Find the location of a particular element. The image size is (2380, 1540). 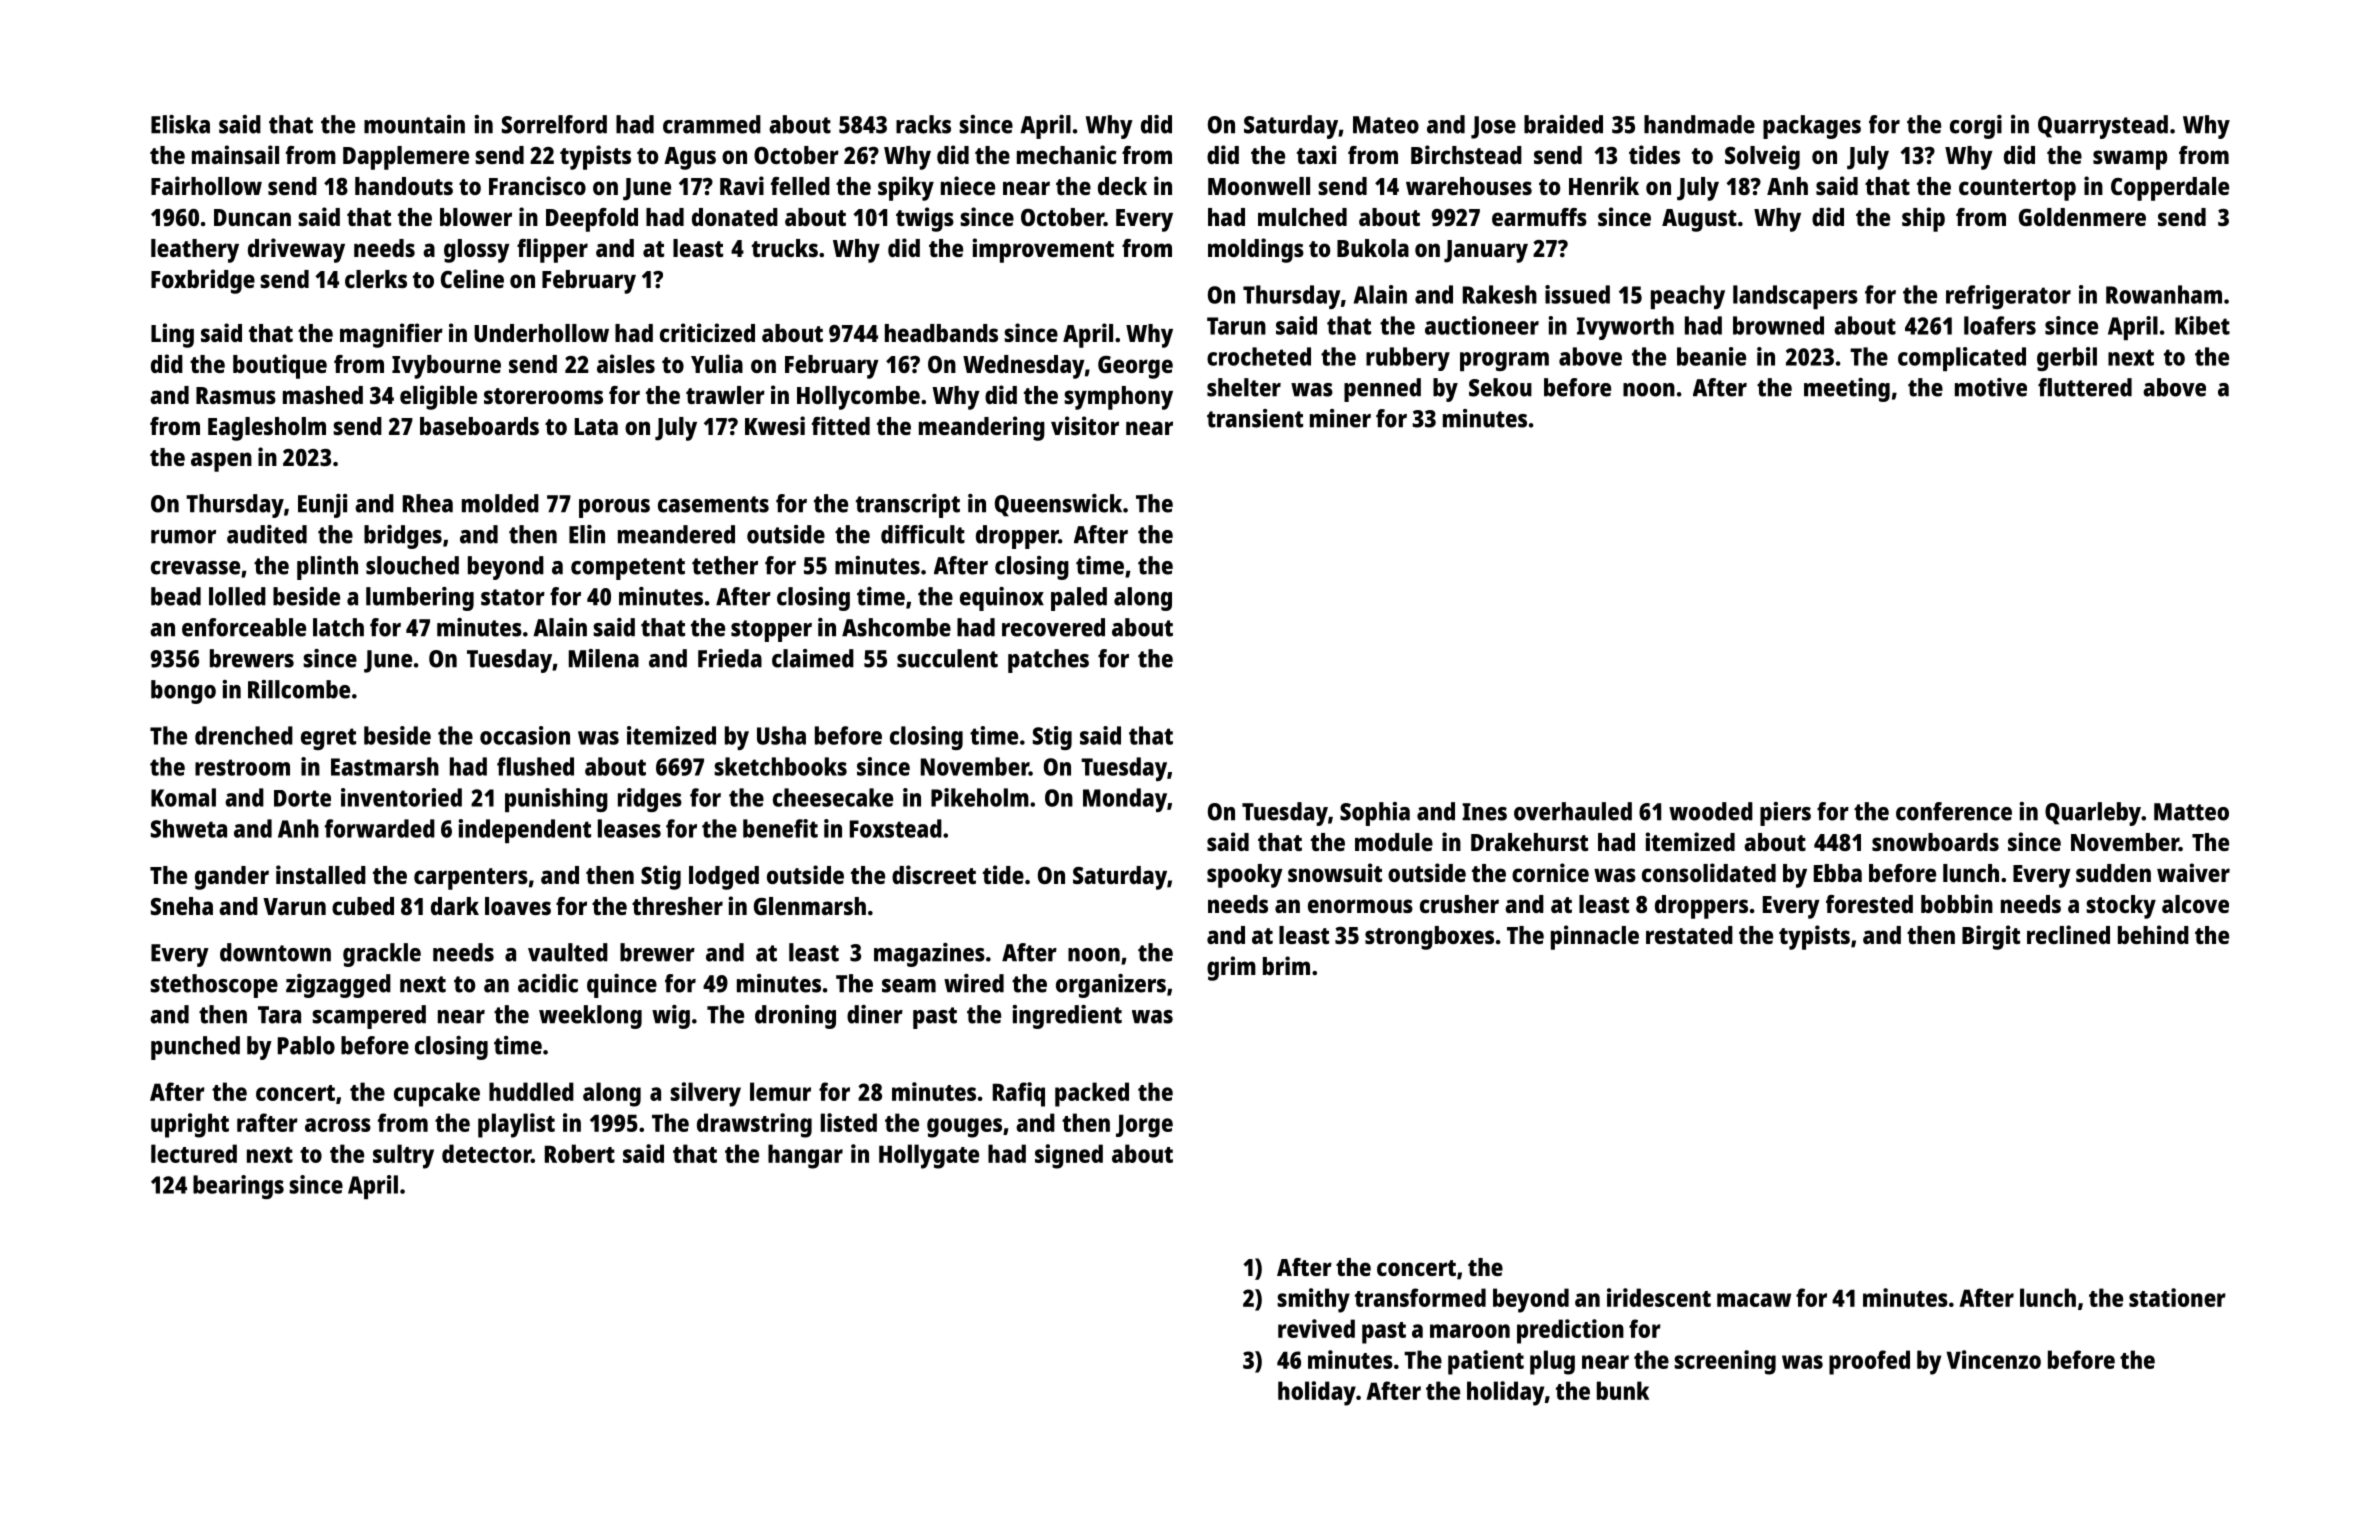

Mateo is located at coordinates (1386, 125).
